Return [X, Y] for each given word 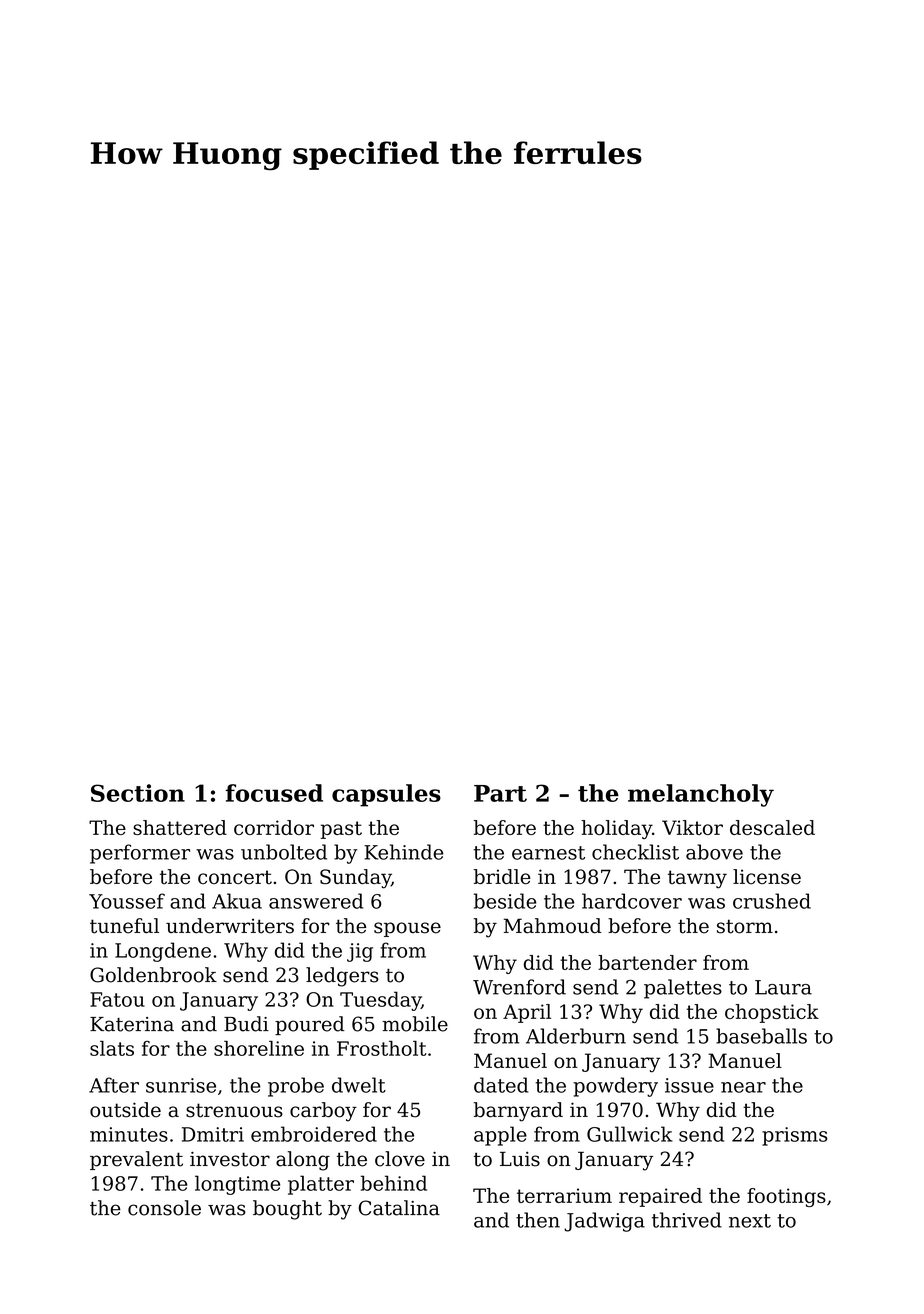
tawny [697, 879]
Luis [520, 1159]
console [164, 1208]
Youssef [127, 901]
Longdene [163, 952]
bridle [502, 877]
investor [230, 1159]
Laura [783, 987]
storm [745, 926]
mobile [415, 1024]
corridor [274, 827]
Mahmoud [553, 926]
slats [112, 1048]
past [341, 830]
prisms [795, 1136]
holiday [616, 829]
